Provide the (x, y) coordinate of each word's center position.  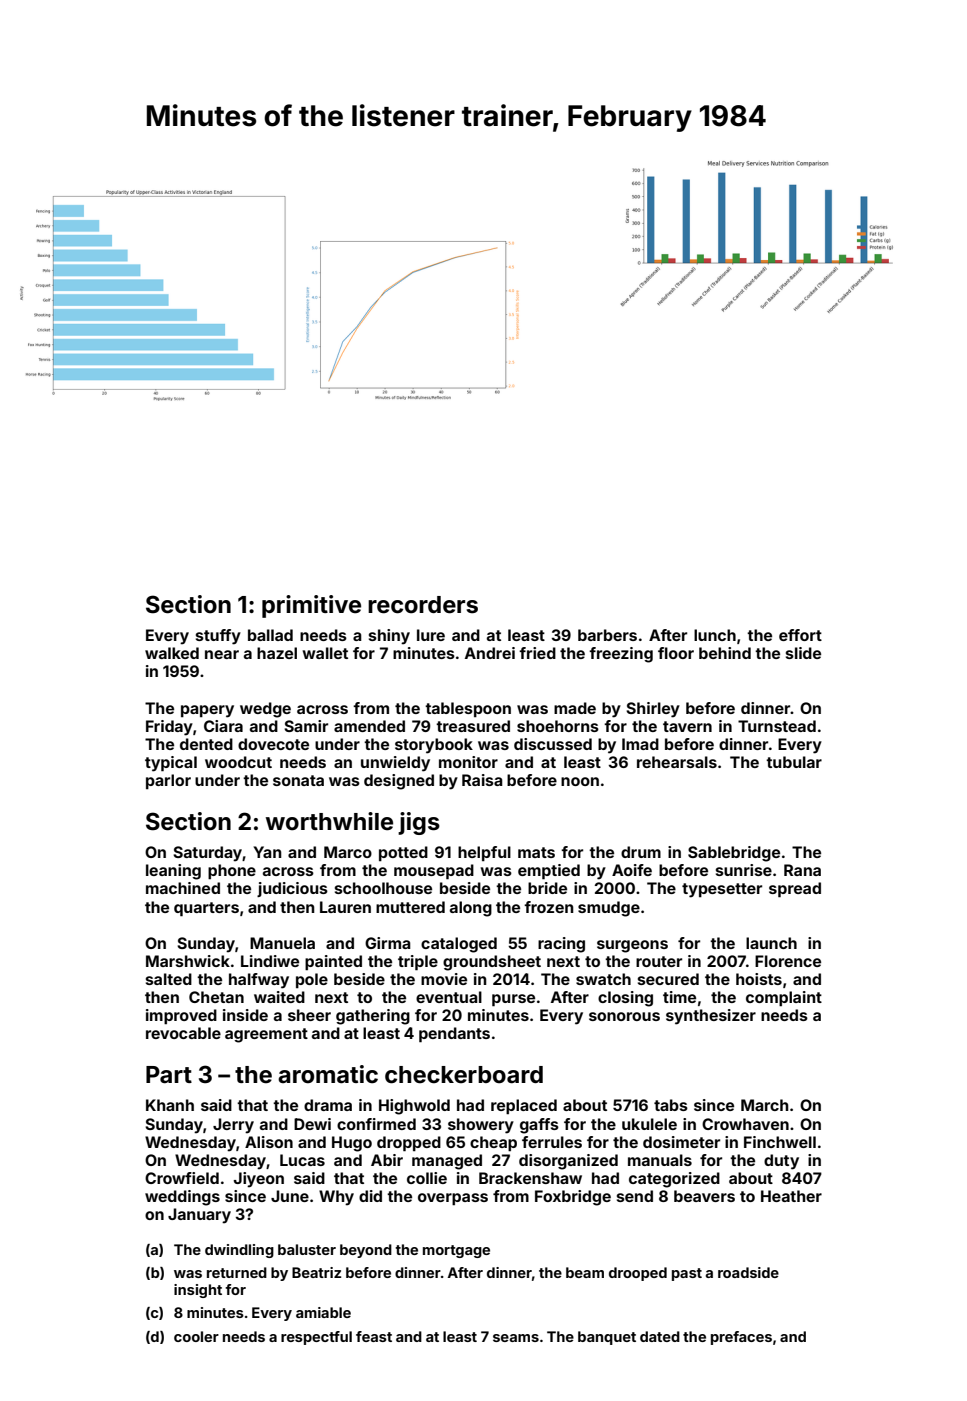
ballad (270, 635)
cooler (196, 1336)
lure (431, 635)
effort (800, 635)
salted (169, 979)
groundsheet (492, 963)
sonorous (624, 1016)
